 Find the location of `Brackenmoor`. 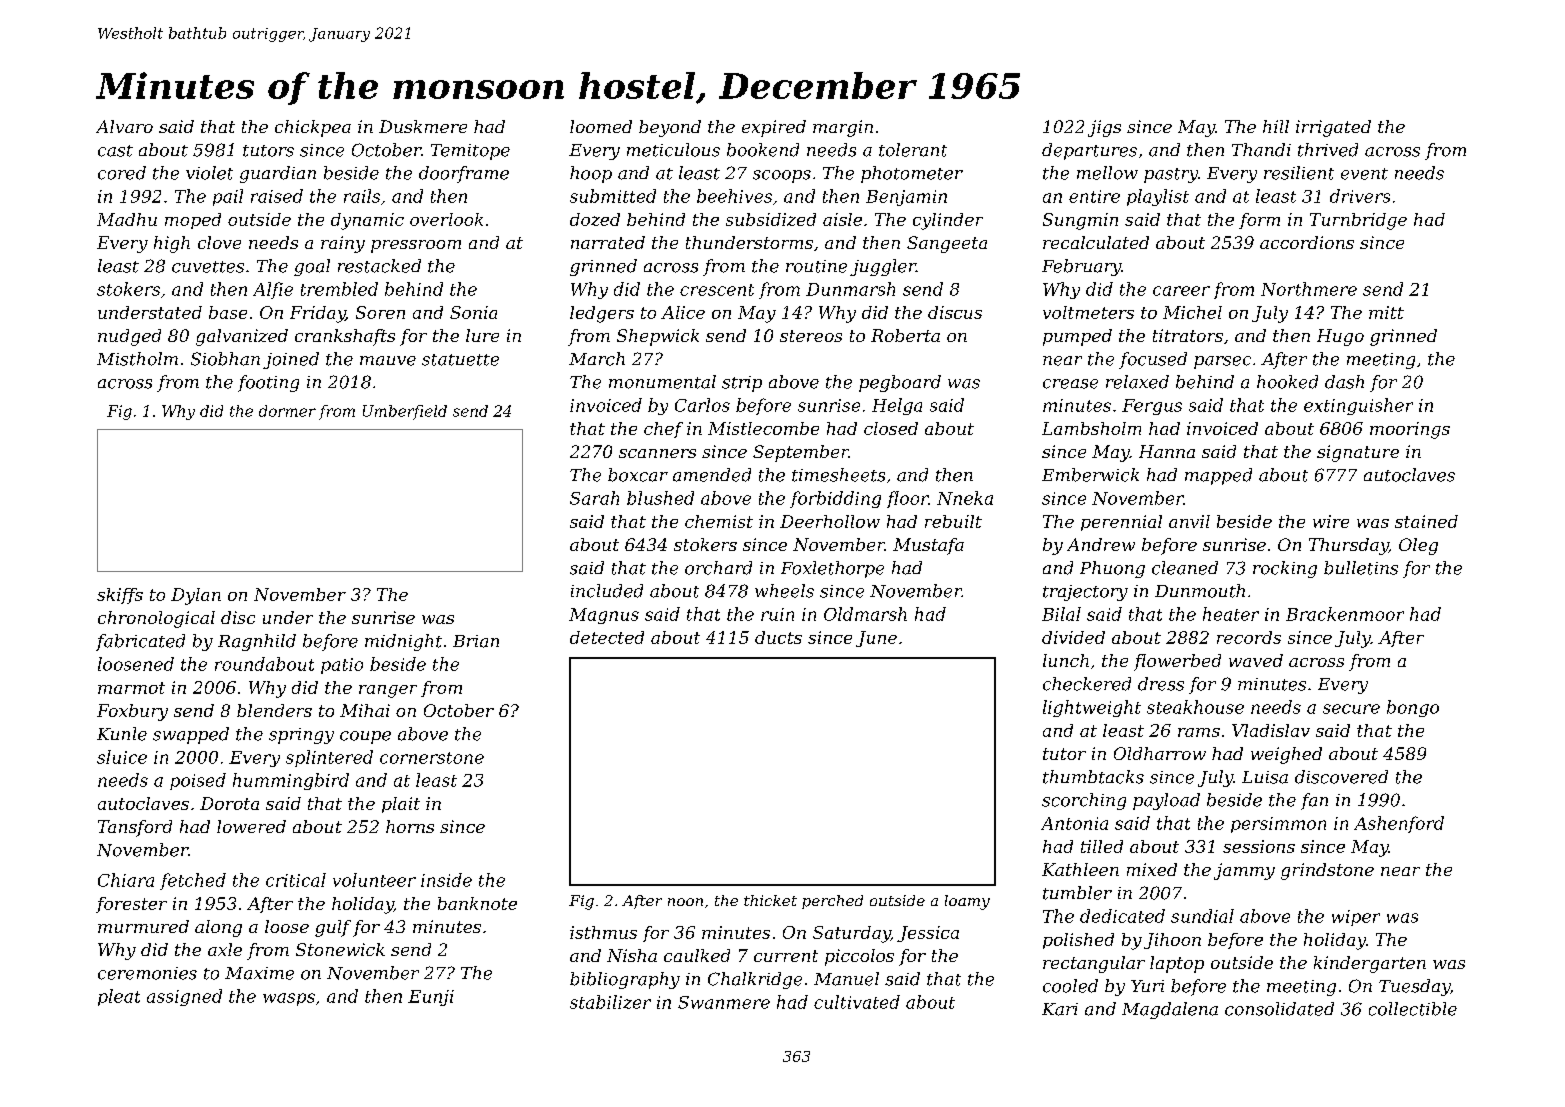

Brackenmoor is located at coordinates (1345, 614).
